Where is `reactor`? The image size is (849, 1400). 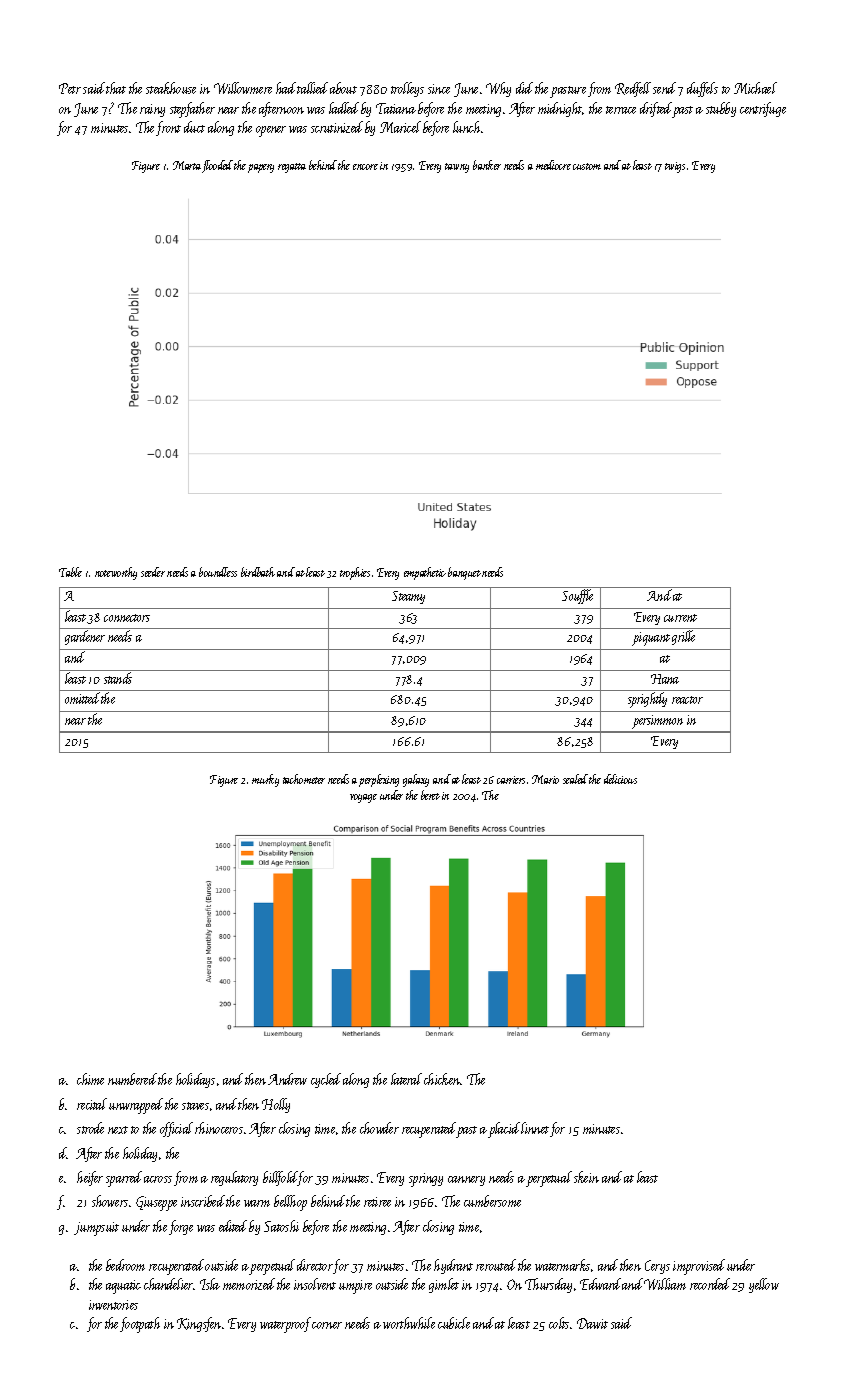 reactor is located at coordinates (687, 700).
